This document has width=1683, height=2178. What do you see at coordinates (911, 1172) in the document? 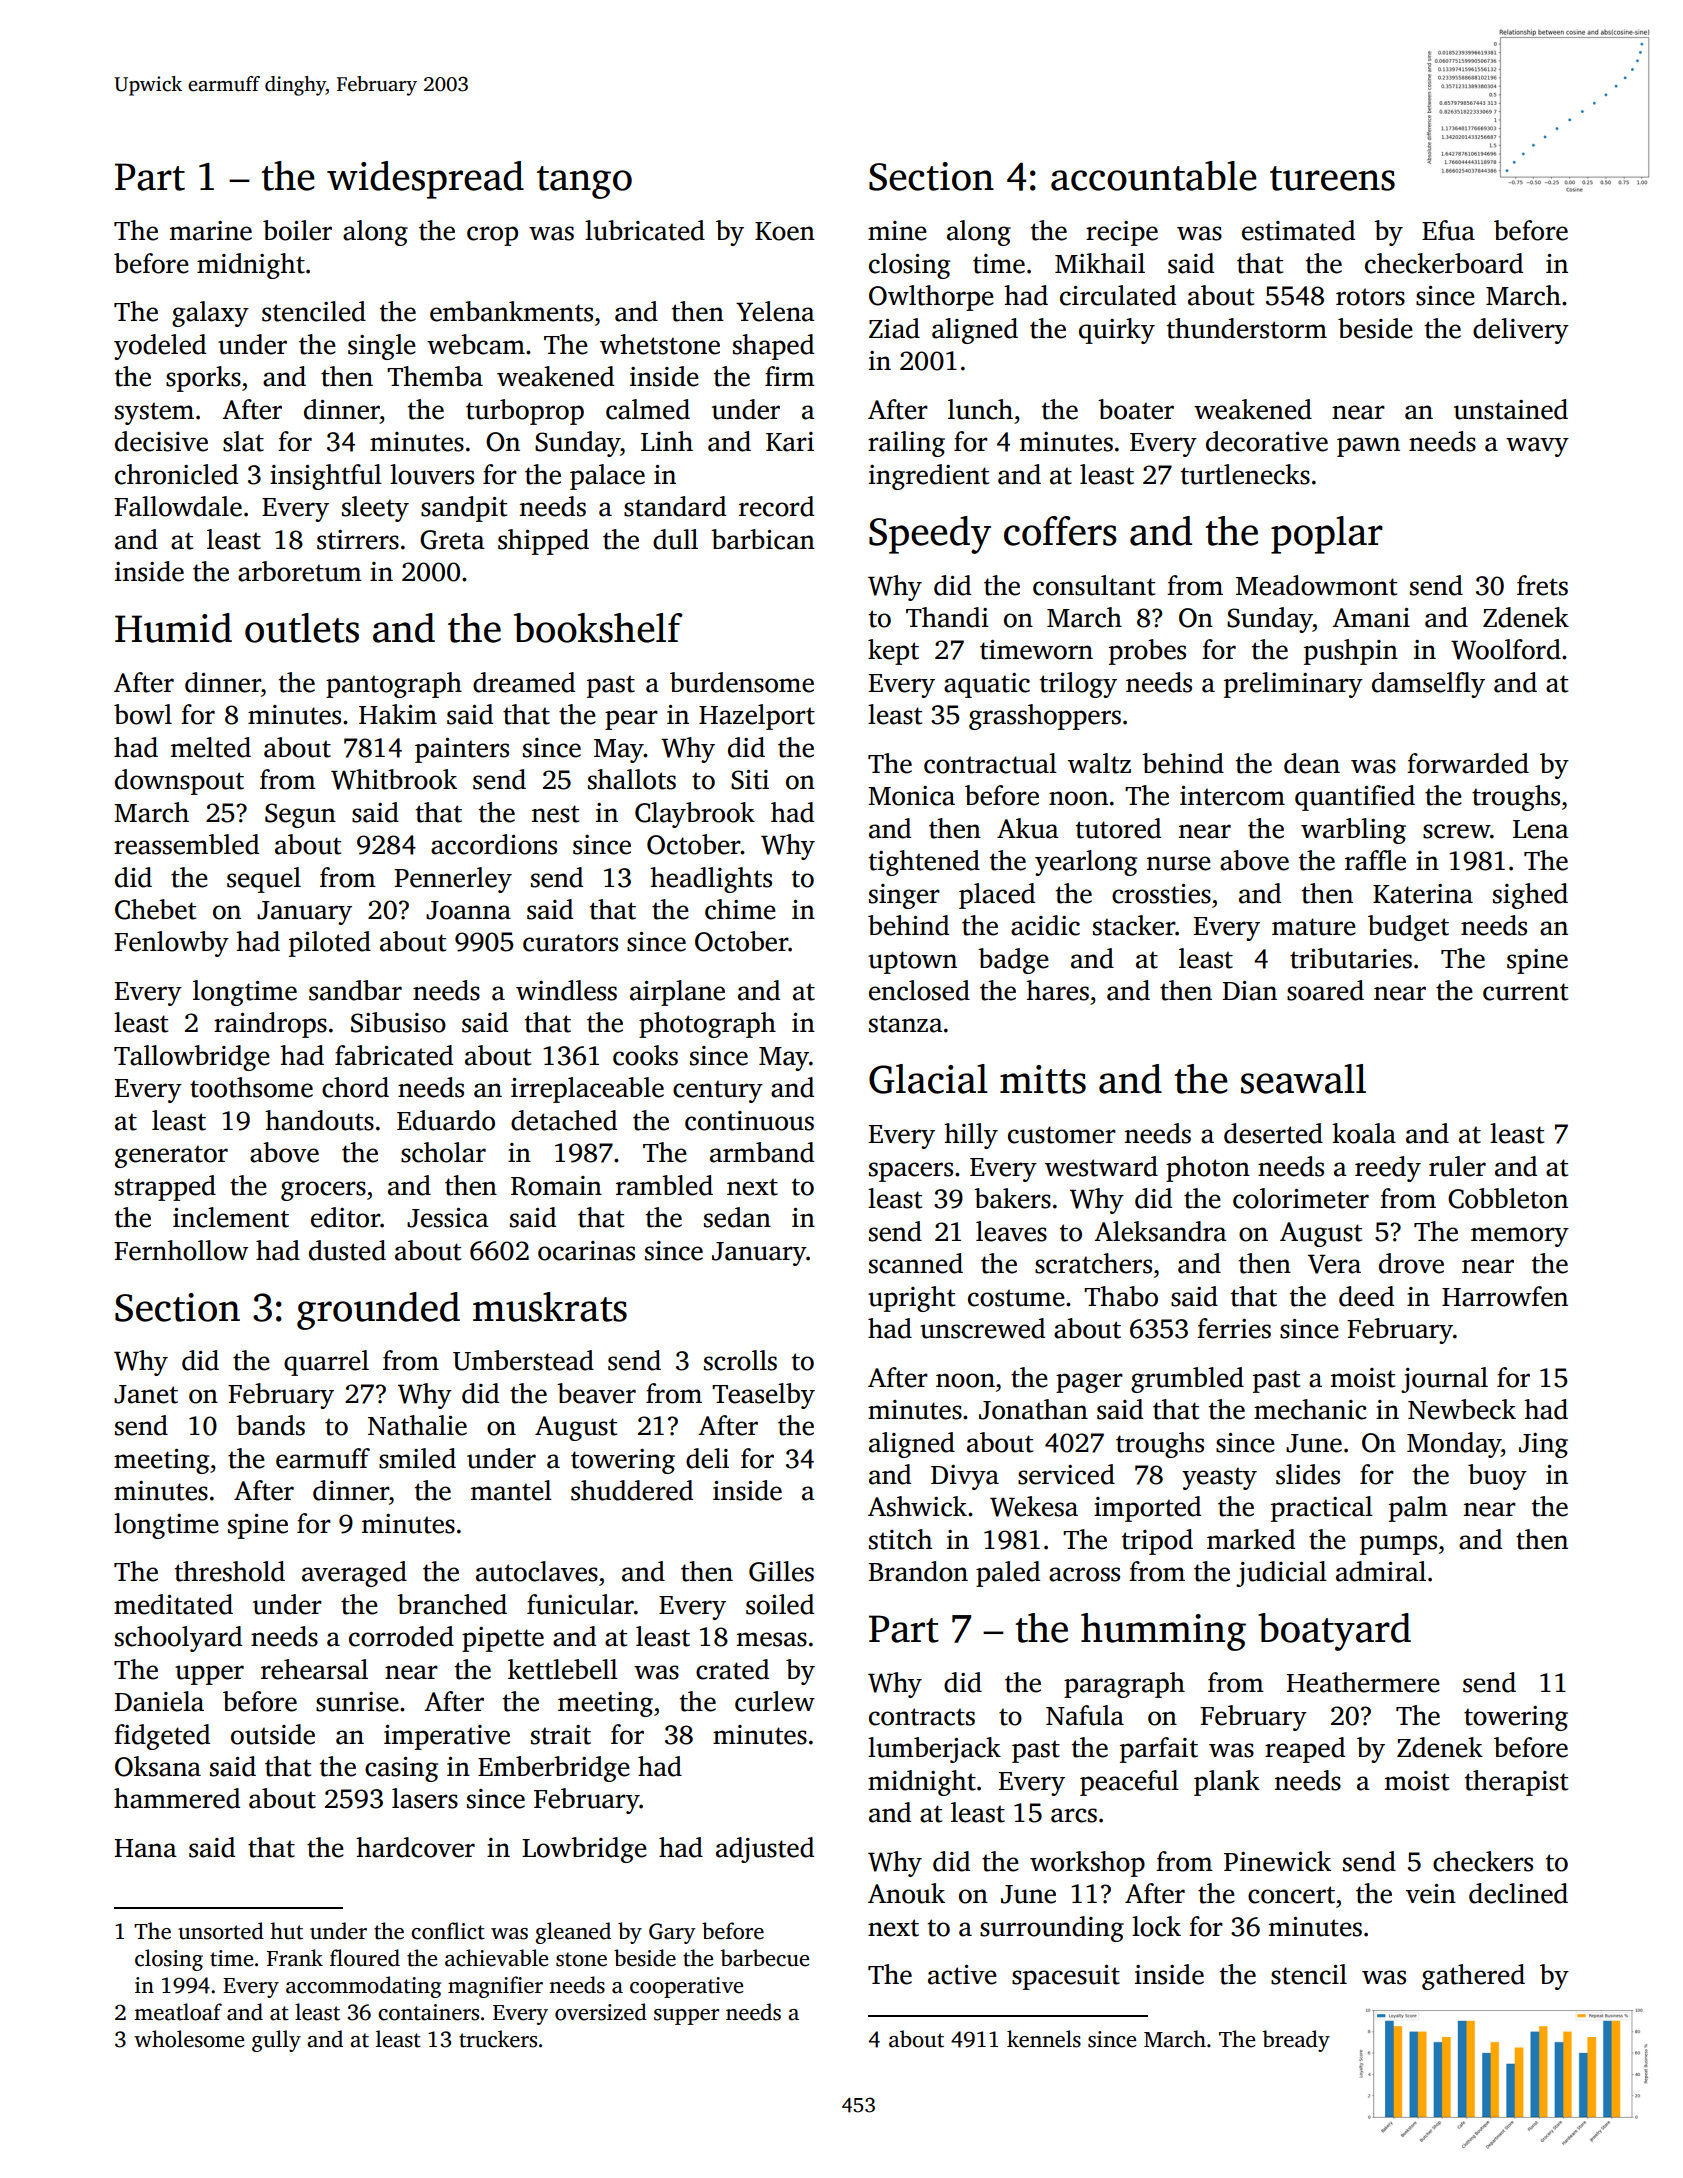
I see `spacers` at bounding box center [911, 1172].
